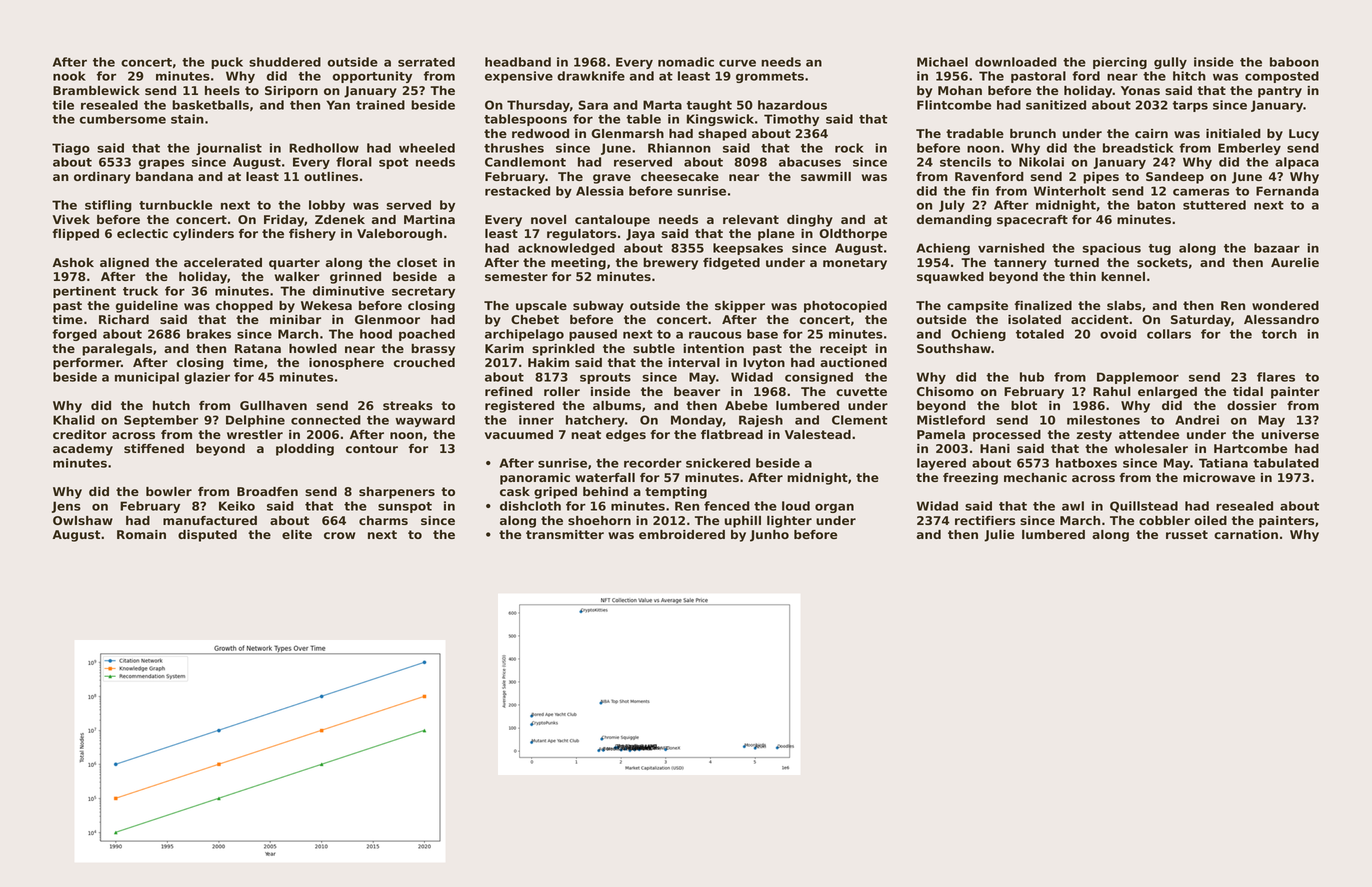 This screenshot has height=887, width=1372. What do you see at coordinates (71, 149) in the screenshot?
I see `Tiago` at bounding box center [71, 149].
